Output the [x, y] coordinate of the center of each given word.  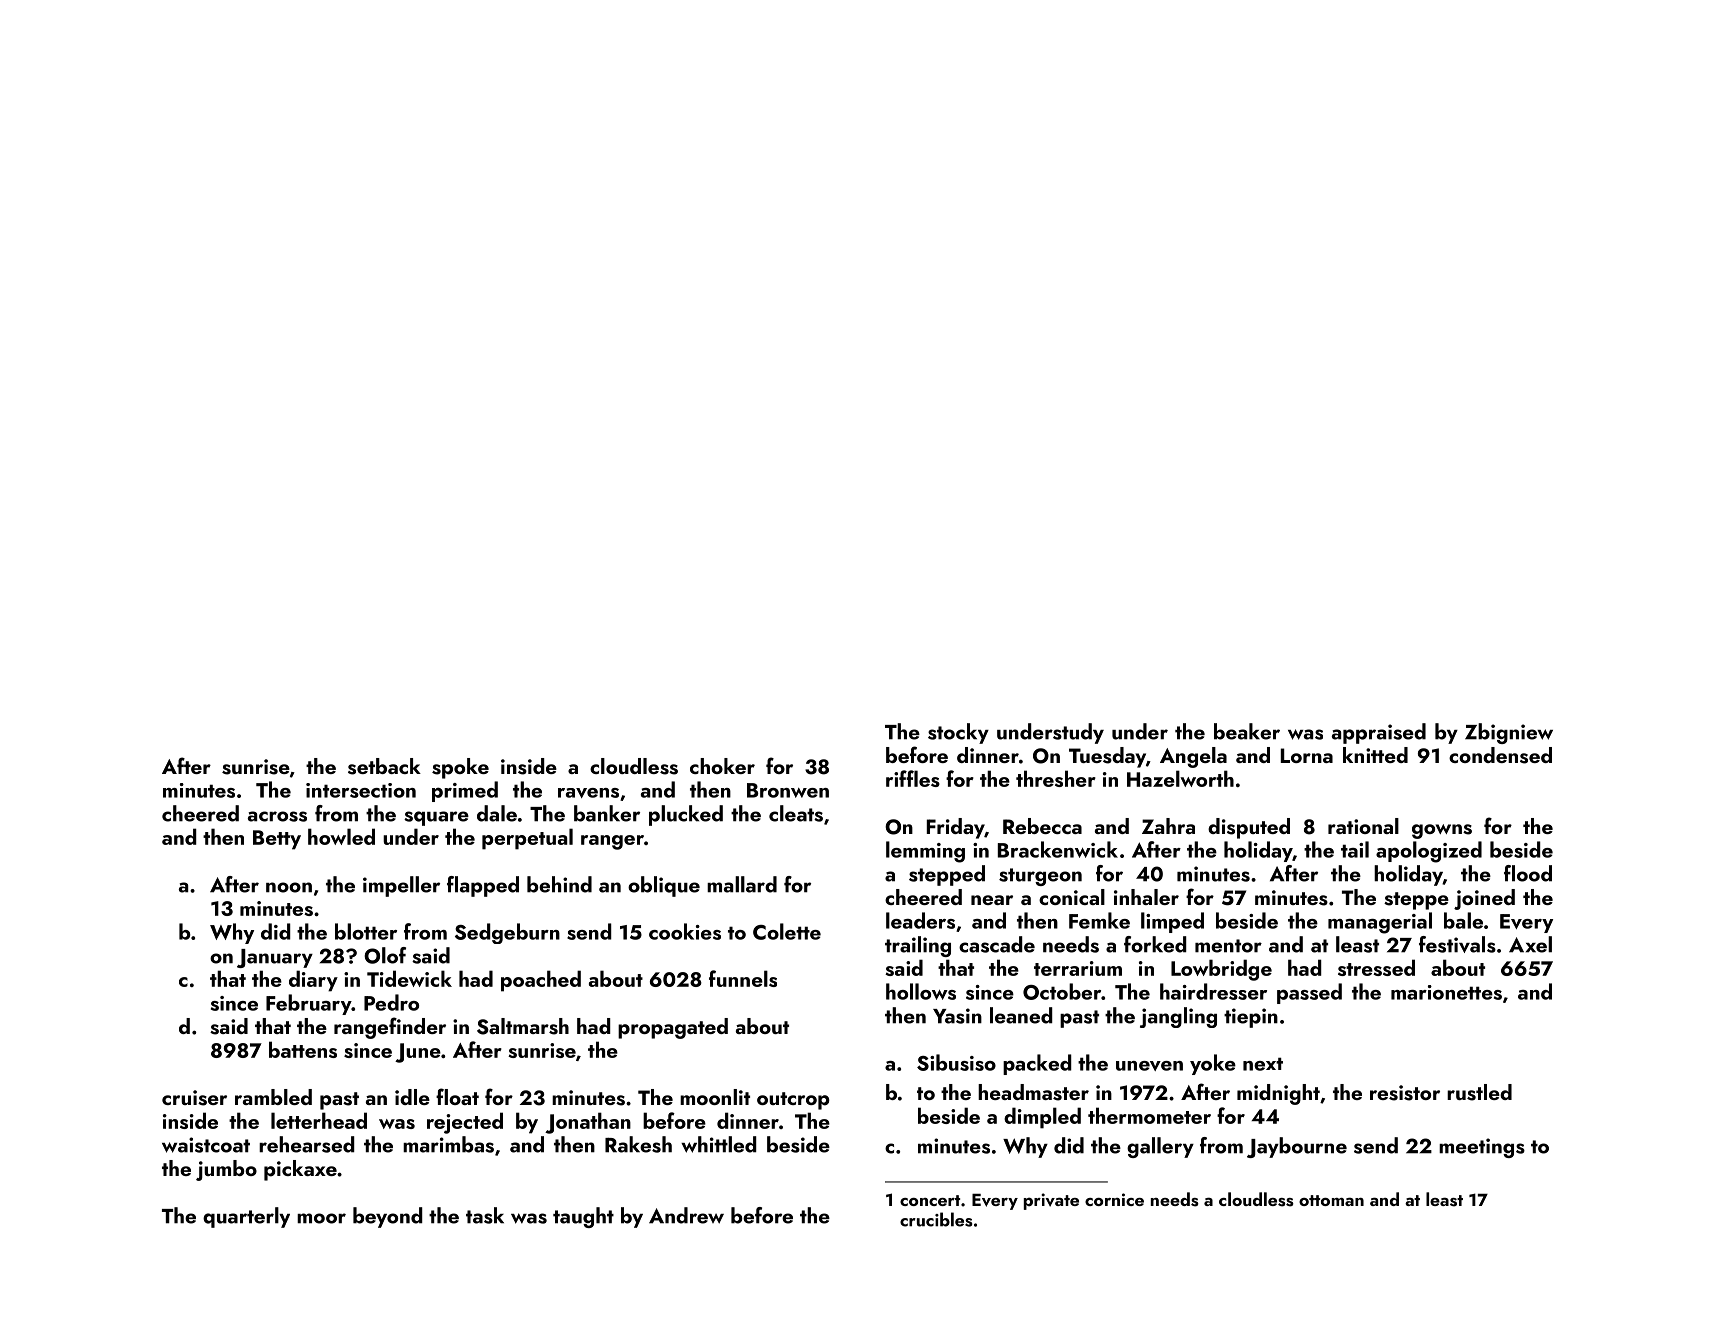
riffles [913, 778]
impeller [401, 886]
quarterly [246, 1217]
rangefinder [390, 1028]
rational [1363, 826]
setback [384, 766]
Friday [956, 828]
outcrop [793, 1101]
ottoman [1331, 1200]
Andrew [686, 1215]
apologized [1429, 852]
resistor [1405, 1093]
